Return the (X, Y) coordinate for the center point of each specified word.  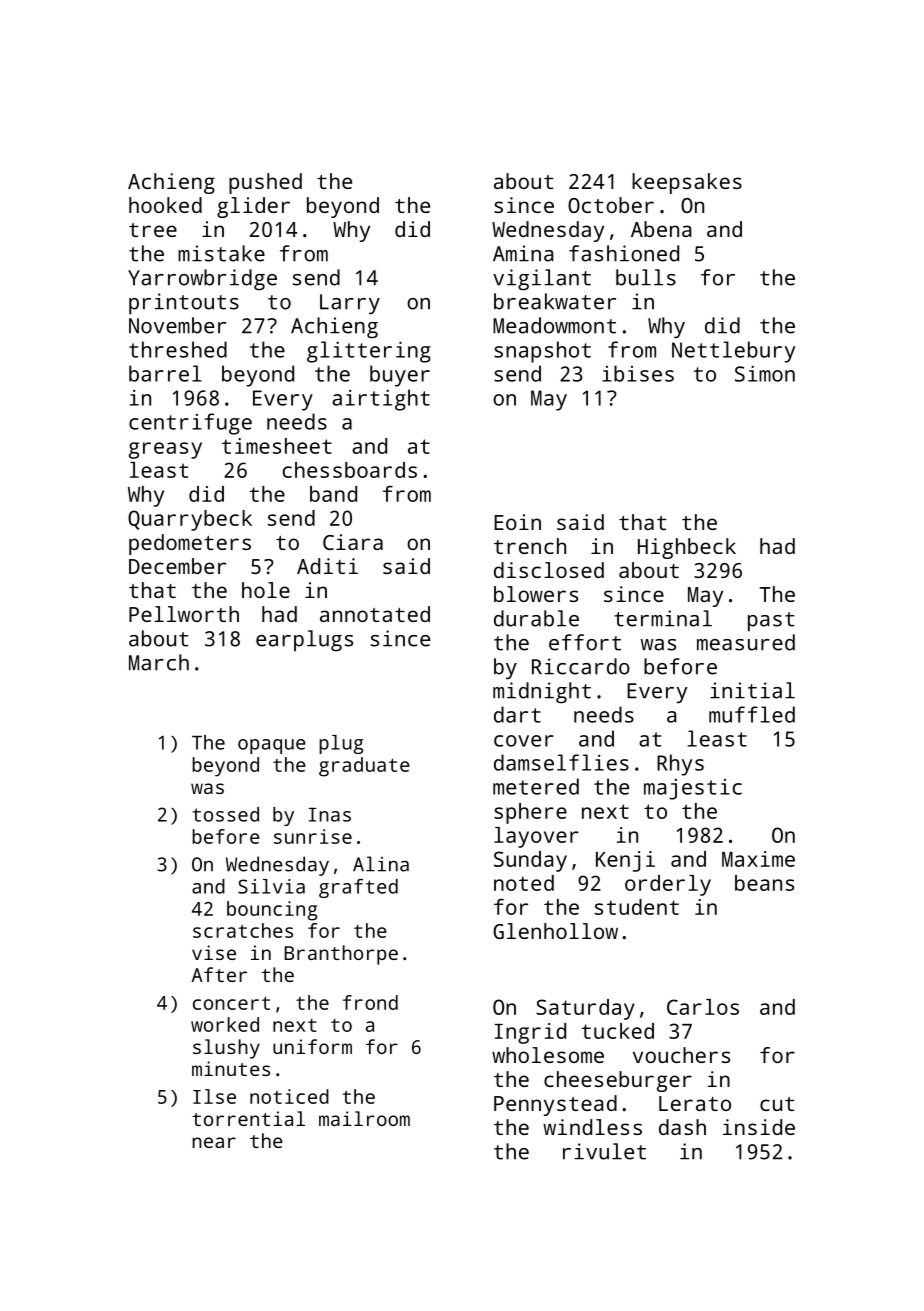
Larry (350, 304)
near (214, 1142)
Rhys (680, 765)
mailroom (364, 1118)
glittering (369, 352)
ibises (638, 373)
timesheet (277, 446)
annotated (375, 614)
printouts (184, 304)
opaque (272, 746)
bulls (646, 277)
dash (682, 1127)
